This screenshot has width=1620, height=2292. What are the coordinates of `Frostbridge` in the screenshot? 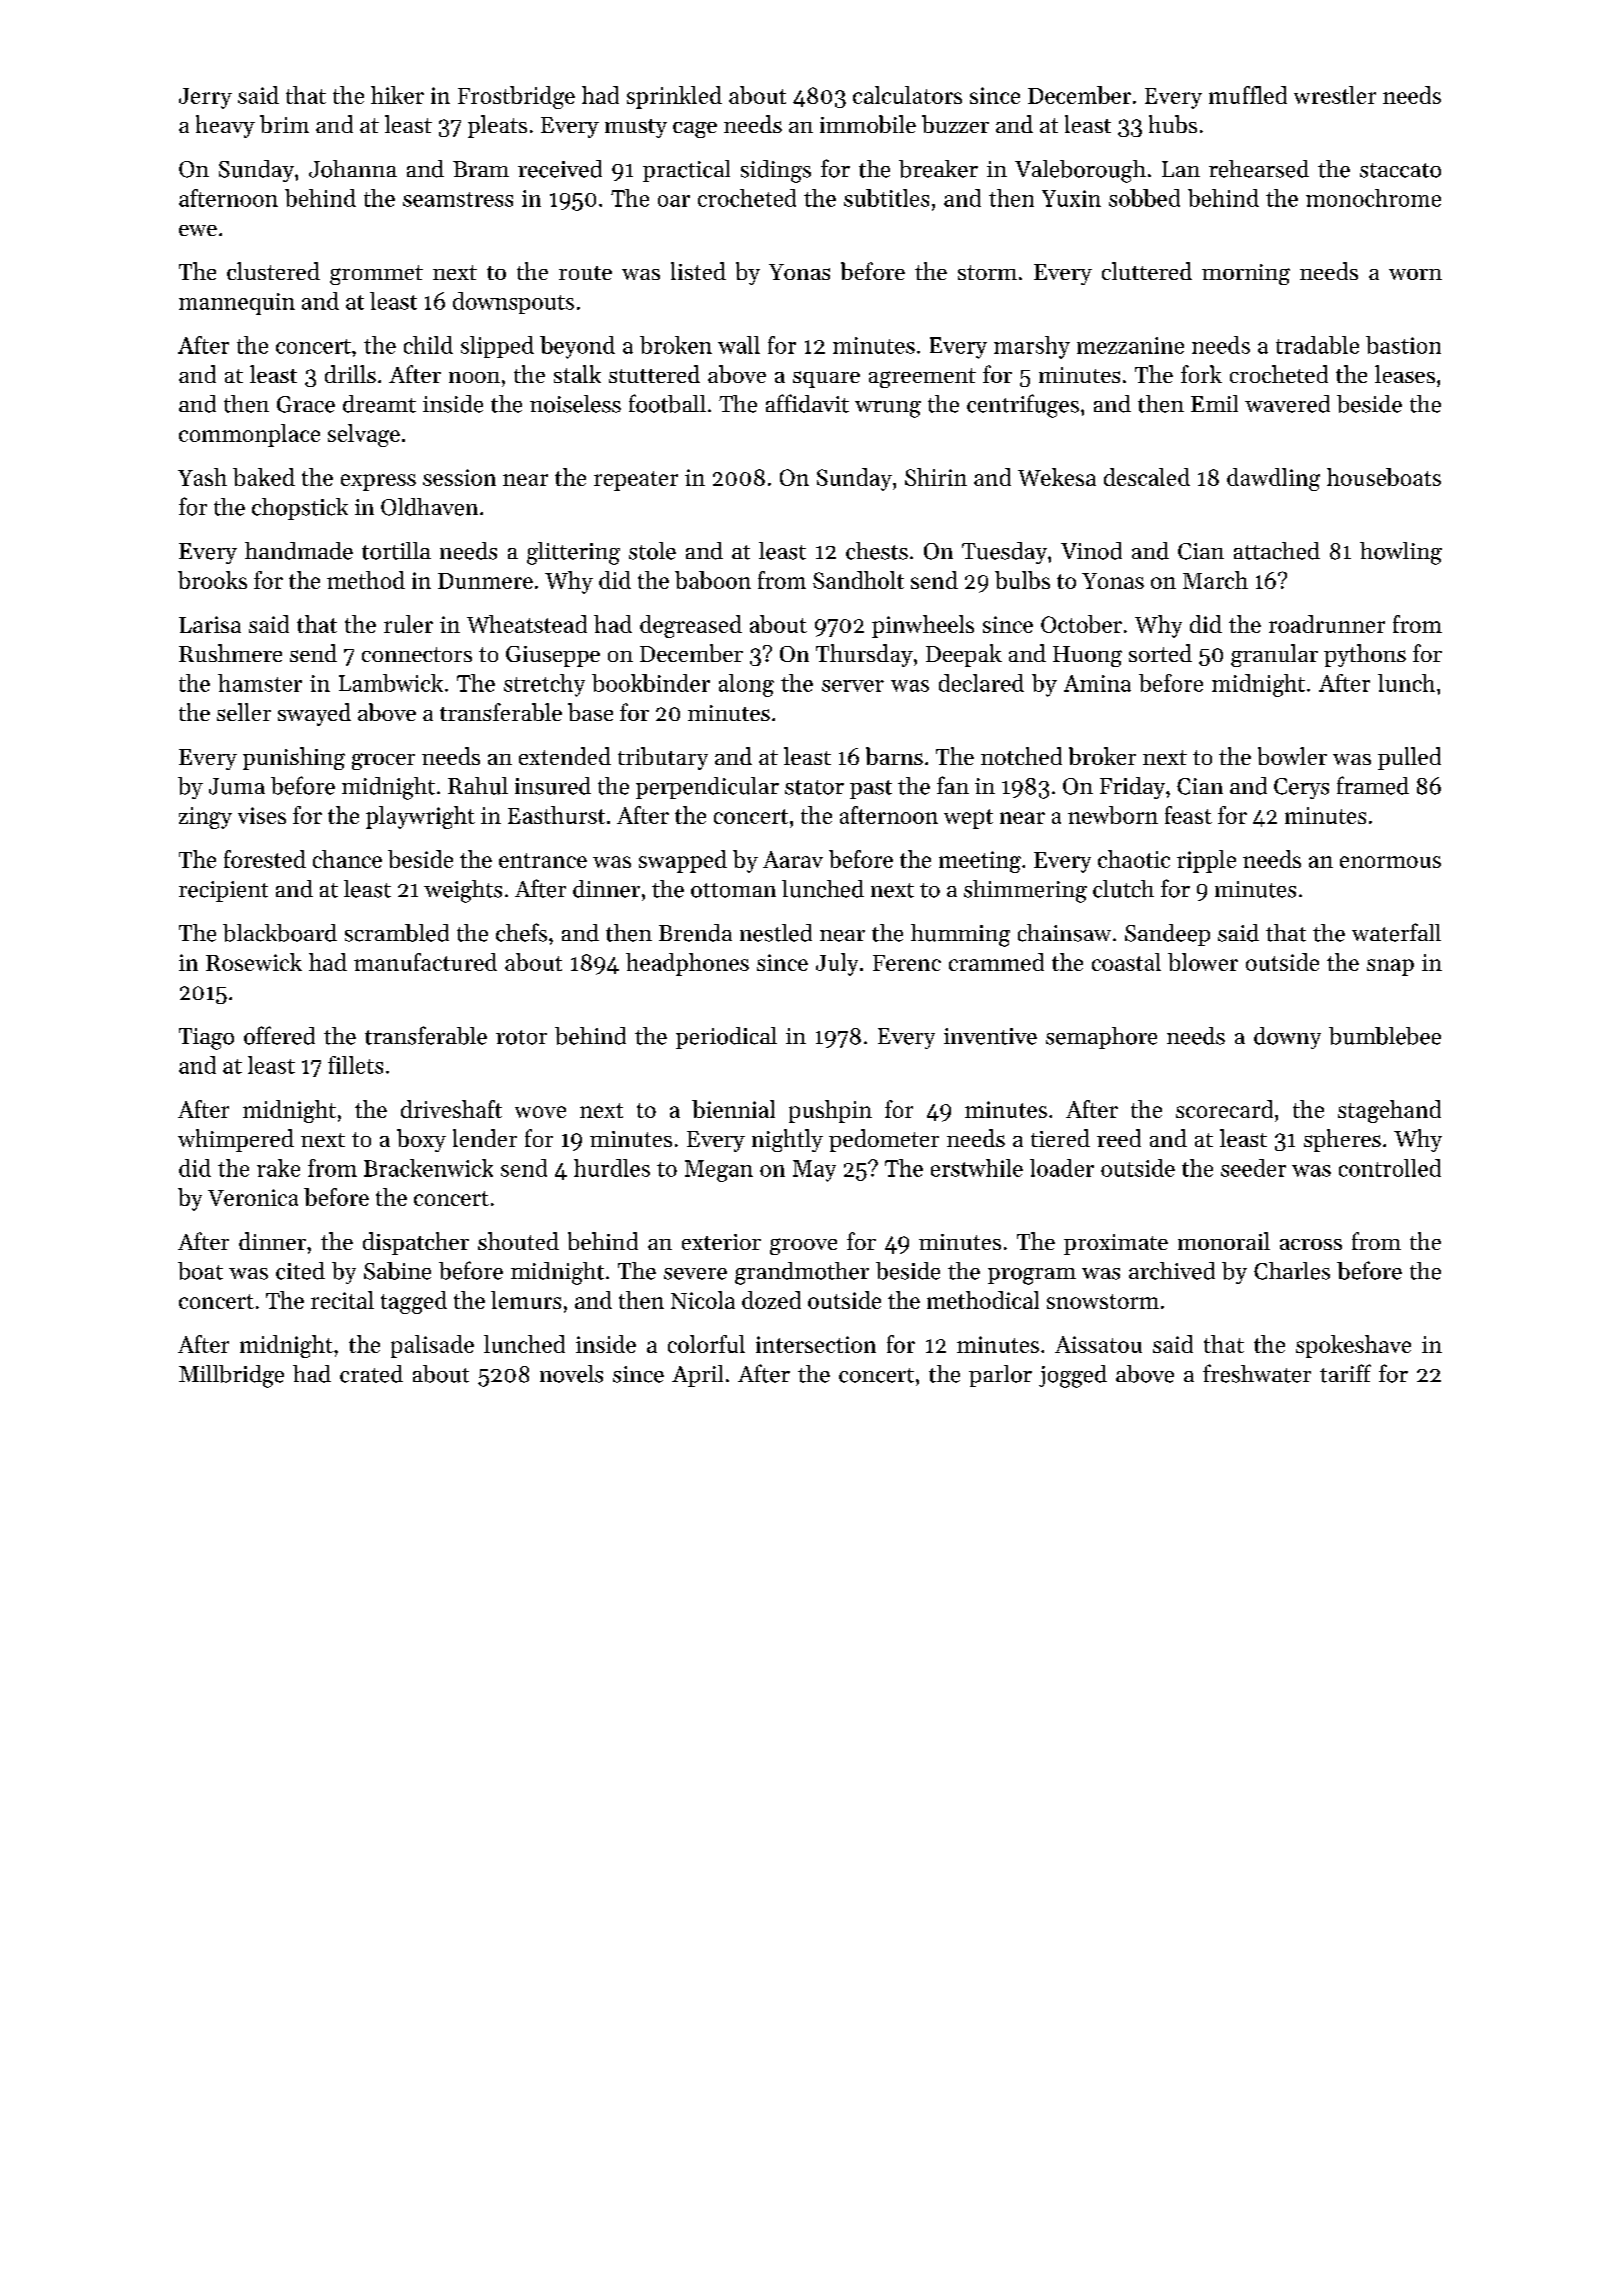 It's located at (516, 97).
